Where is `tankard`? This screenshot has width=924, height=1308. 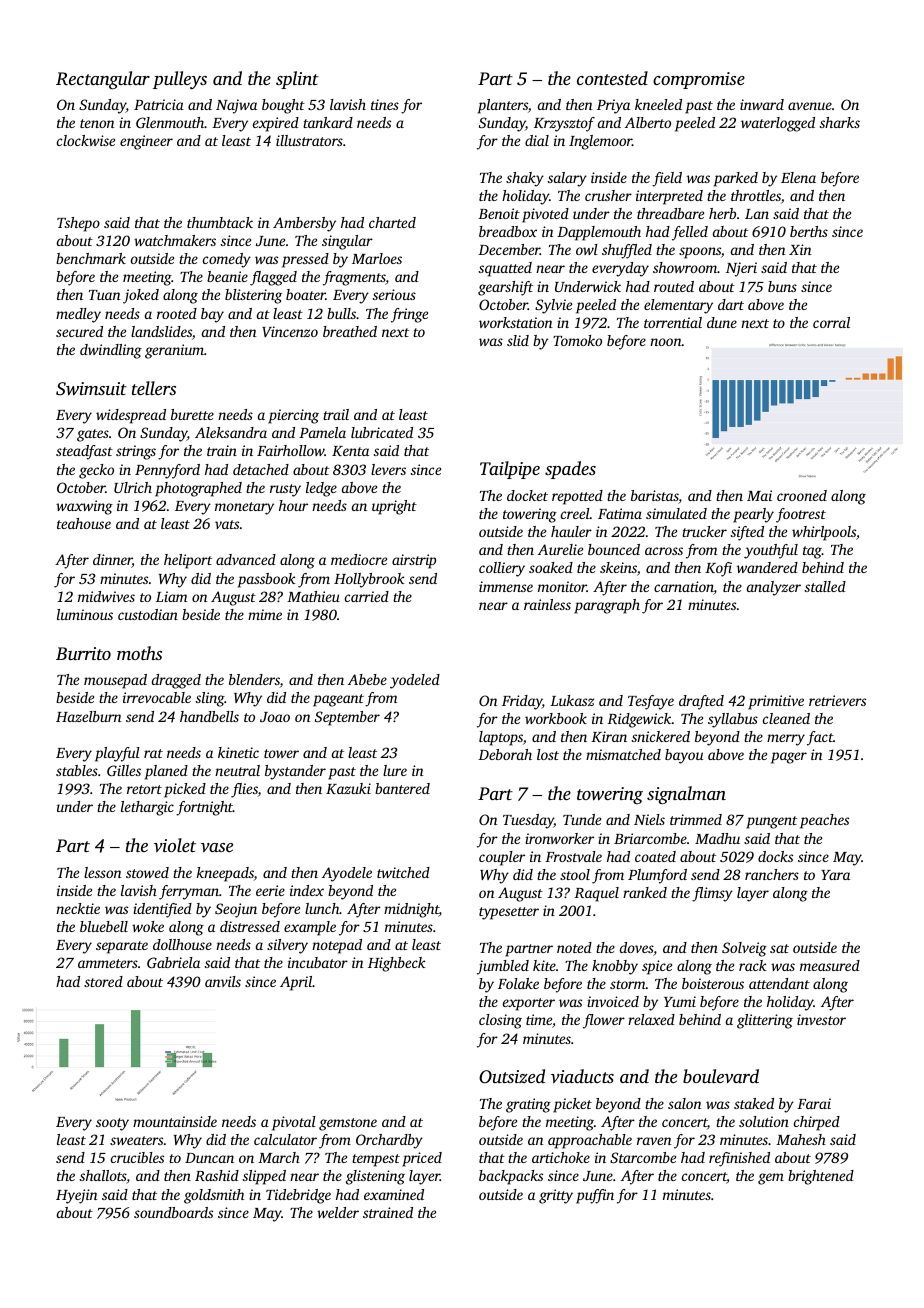
tankard is located at coordinates (328, 122).
